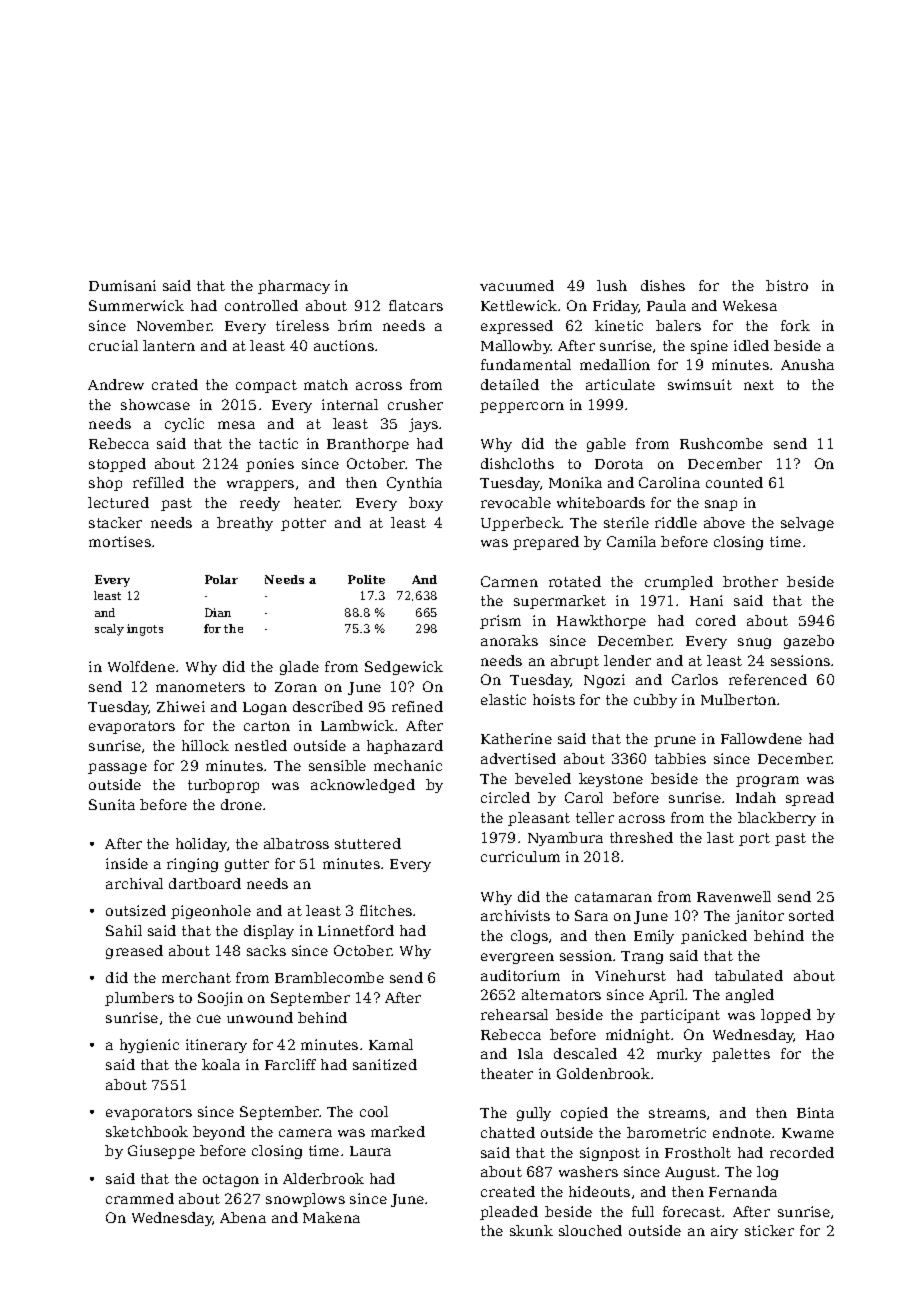 The width and height of the document is (924, 1308). I want to click on crumpled, so click(679, 583).
